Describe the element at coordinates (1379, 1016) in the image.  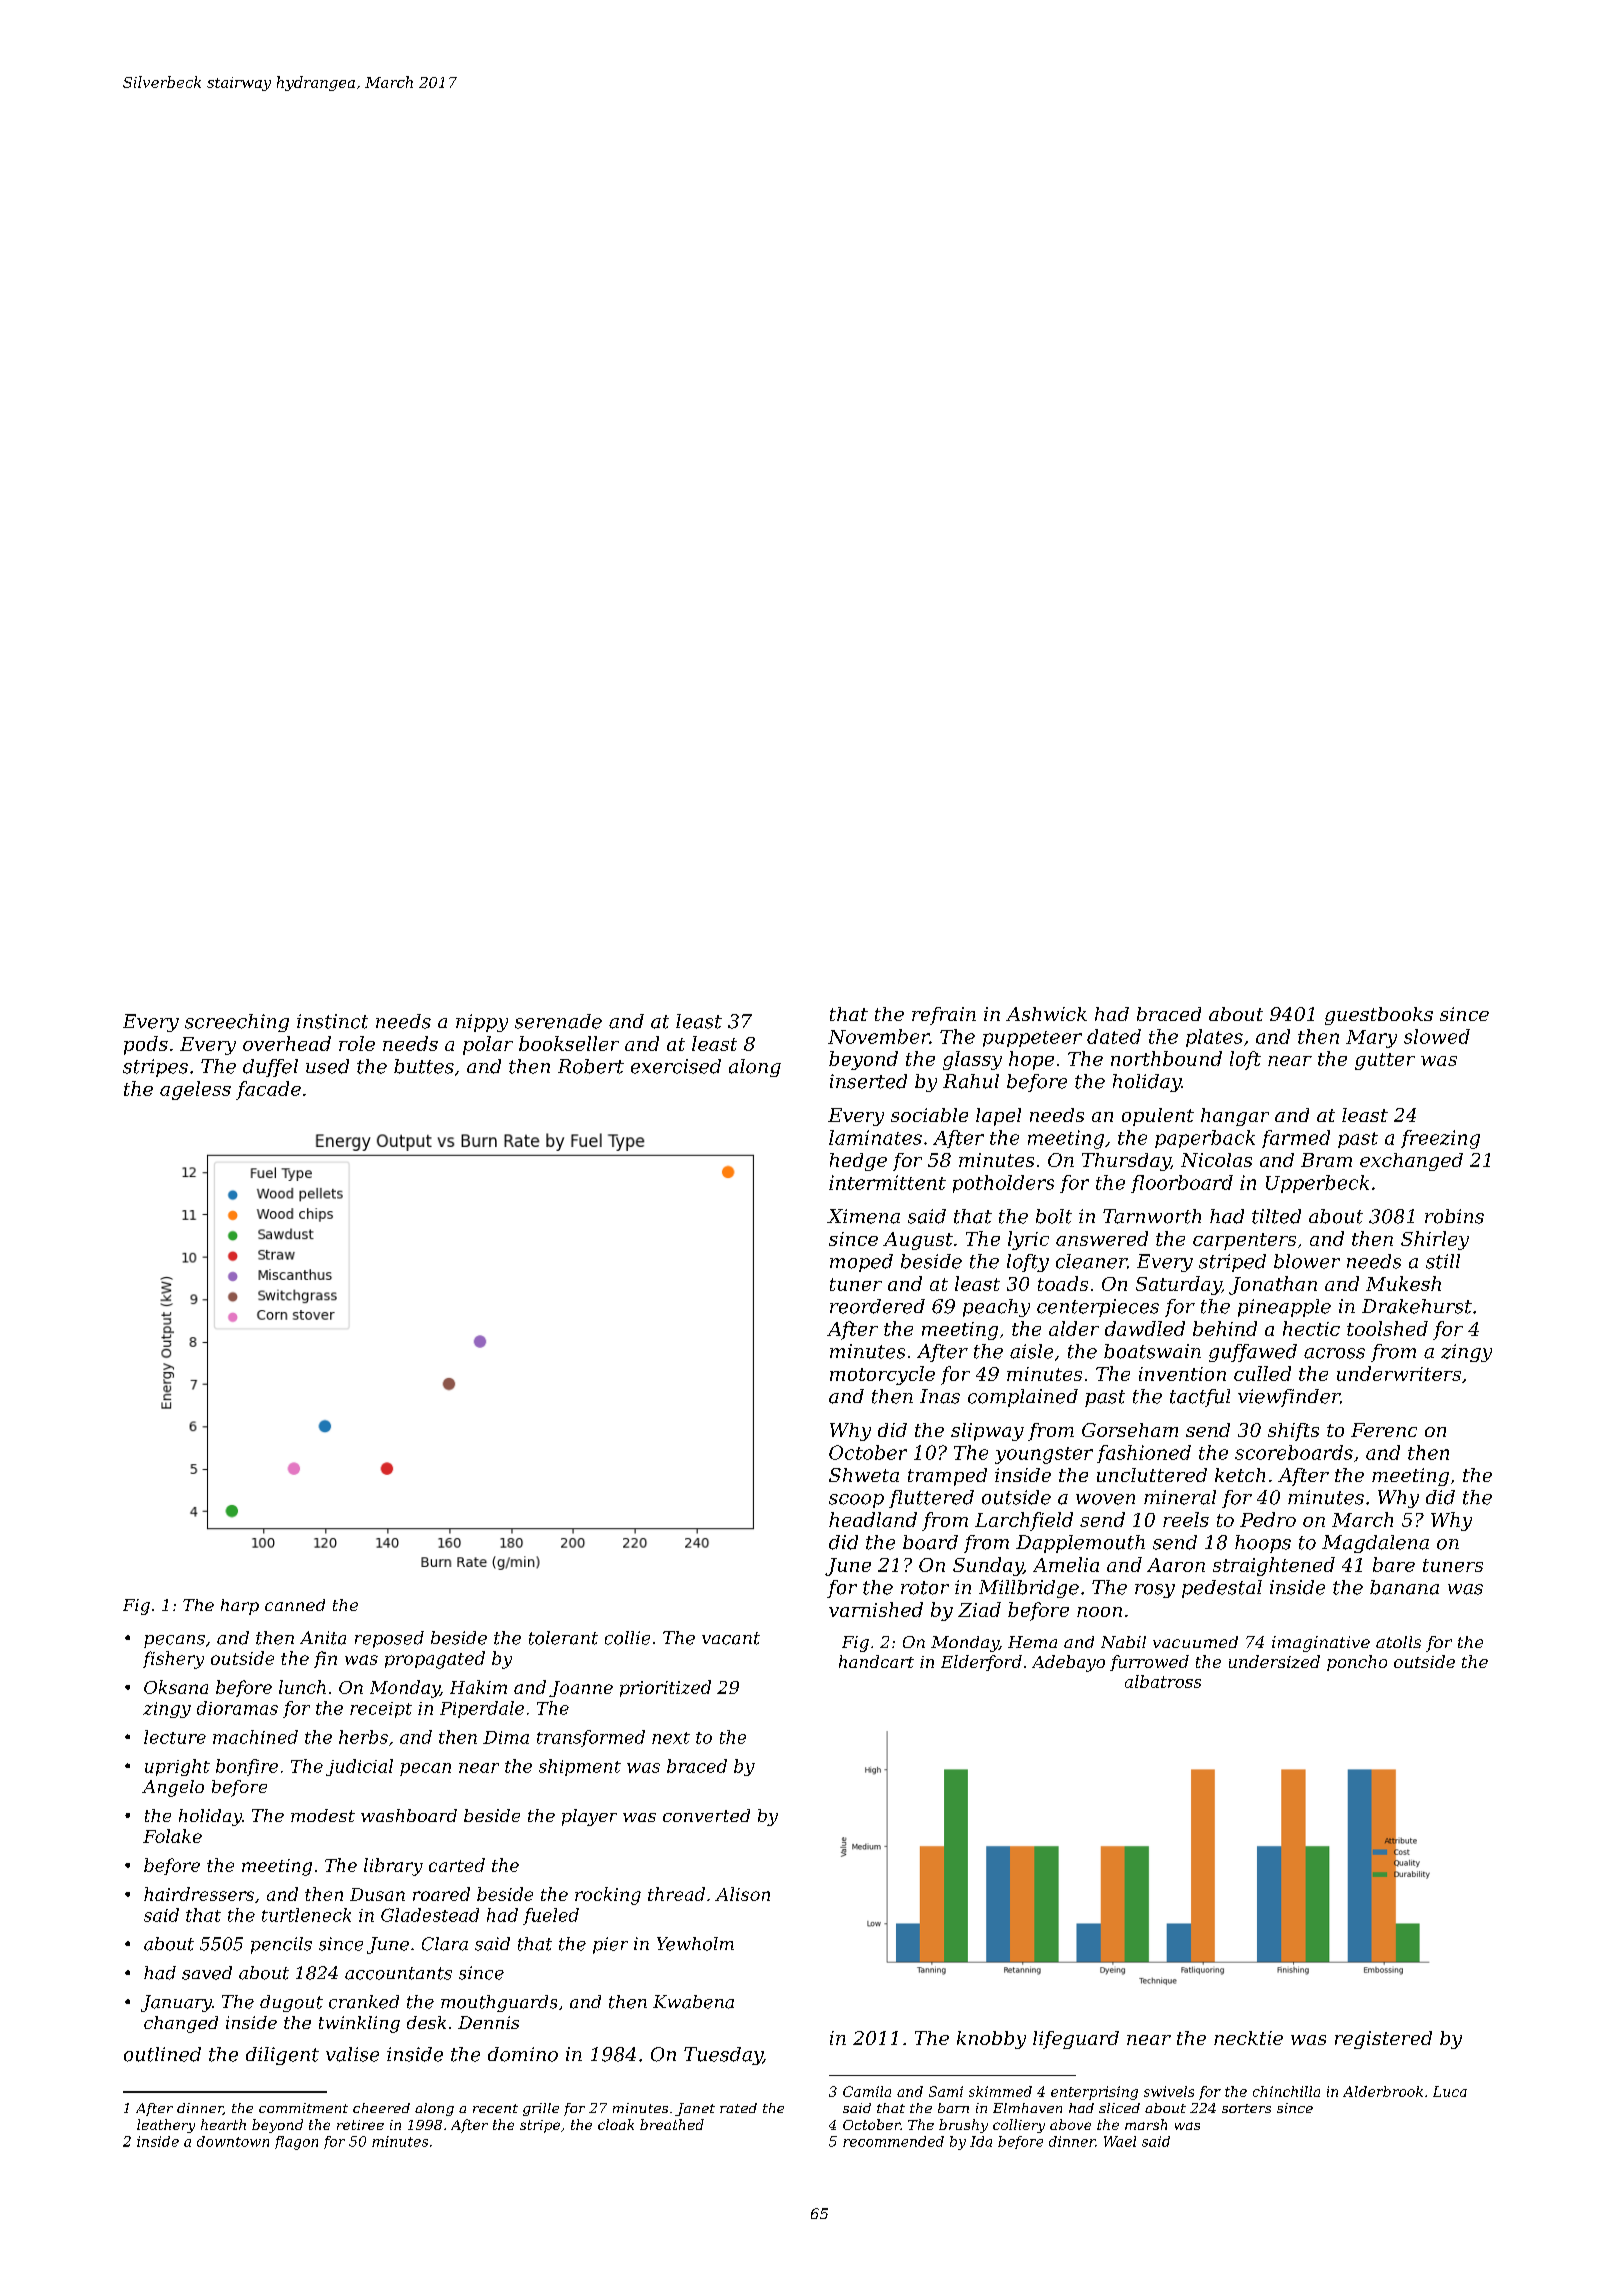
I see `guestbooks` at that location.
